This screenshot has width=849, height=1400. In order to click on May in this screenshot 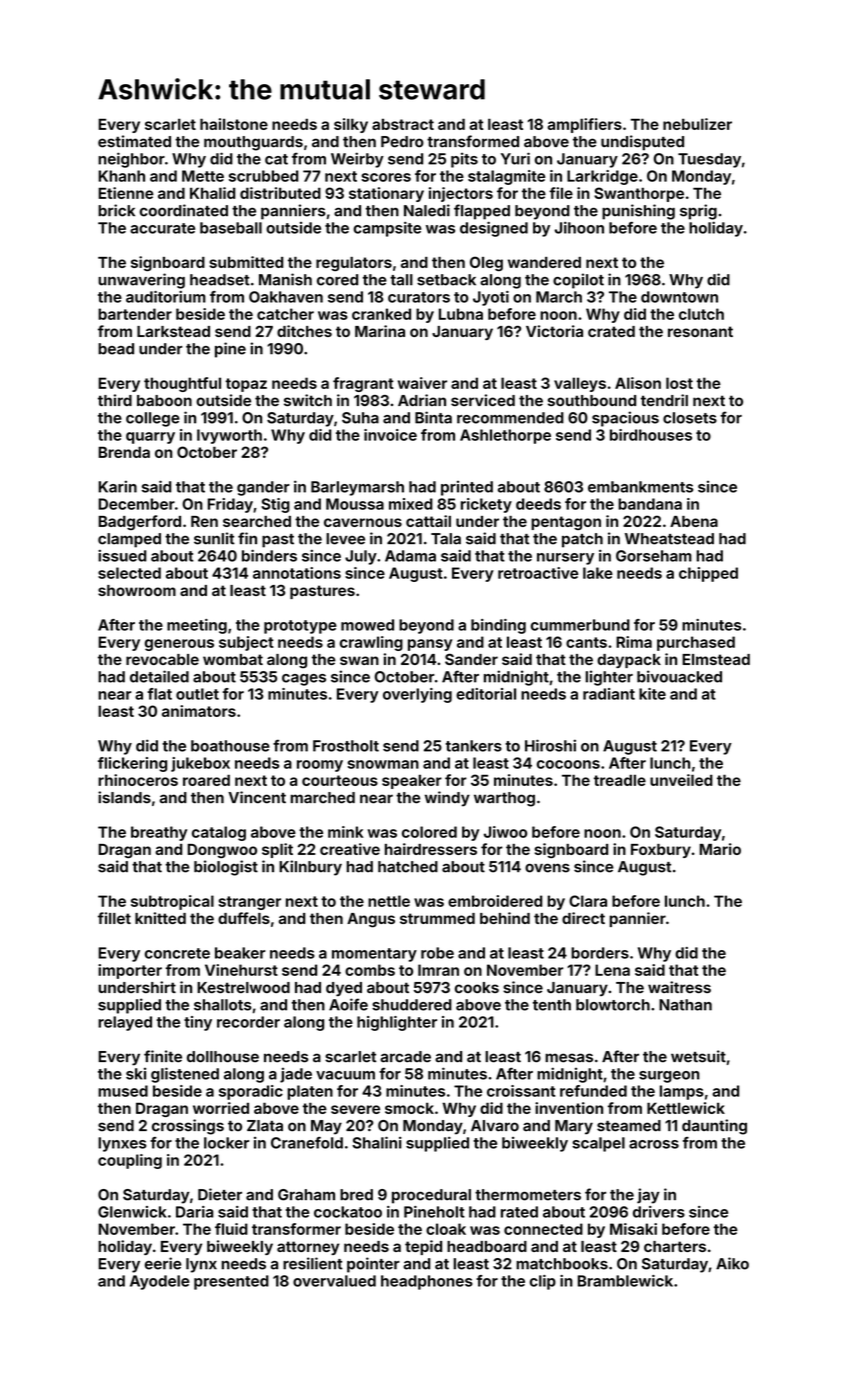, I will do `click(326, 1127)`.
